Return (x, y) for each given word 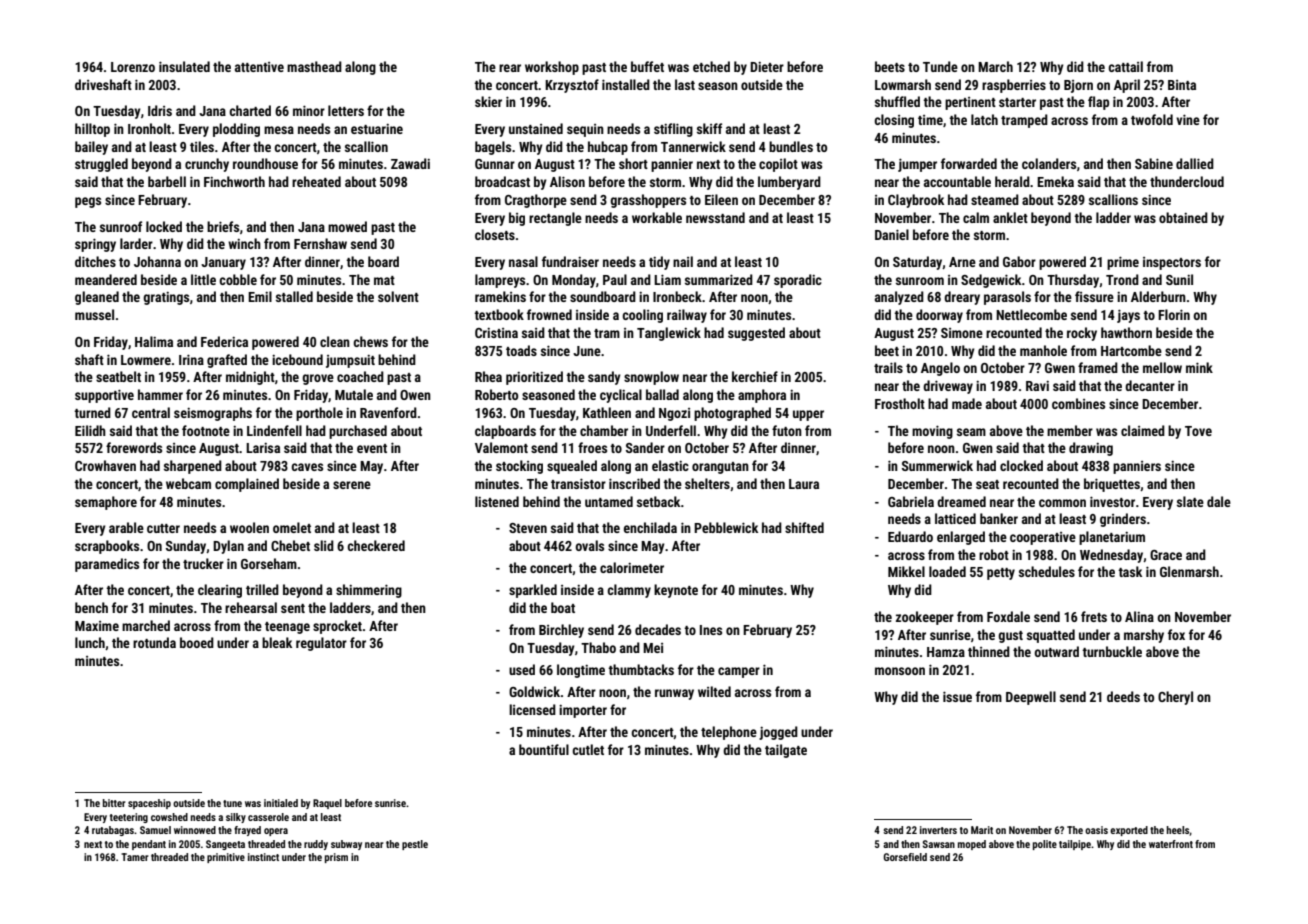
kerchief (755, 376)
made (967, 403)
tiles (202, 146)
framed (1098, 367)
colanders (1049, 163)
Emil (260, 296)
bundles (791, 146)
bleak (277, 642)
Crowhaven (105, 465)
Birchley (561, 631)
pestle (415, 845)
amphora (762, 396)
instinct (263, 857)
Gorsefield (905, 857)
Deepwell (1031, 698)
